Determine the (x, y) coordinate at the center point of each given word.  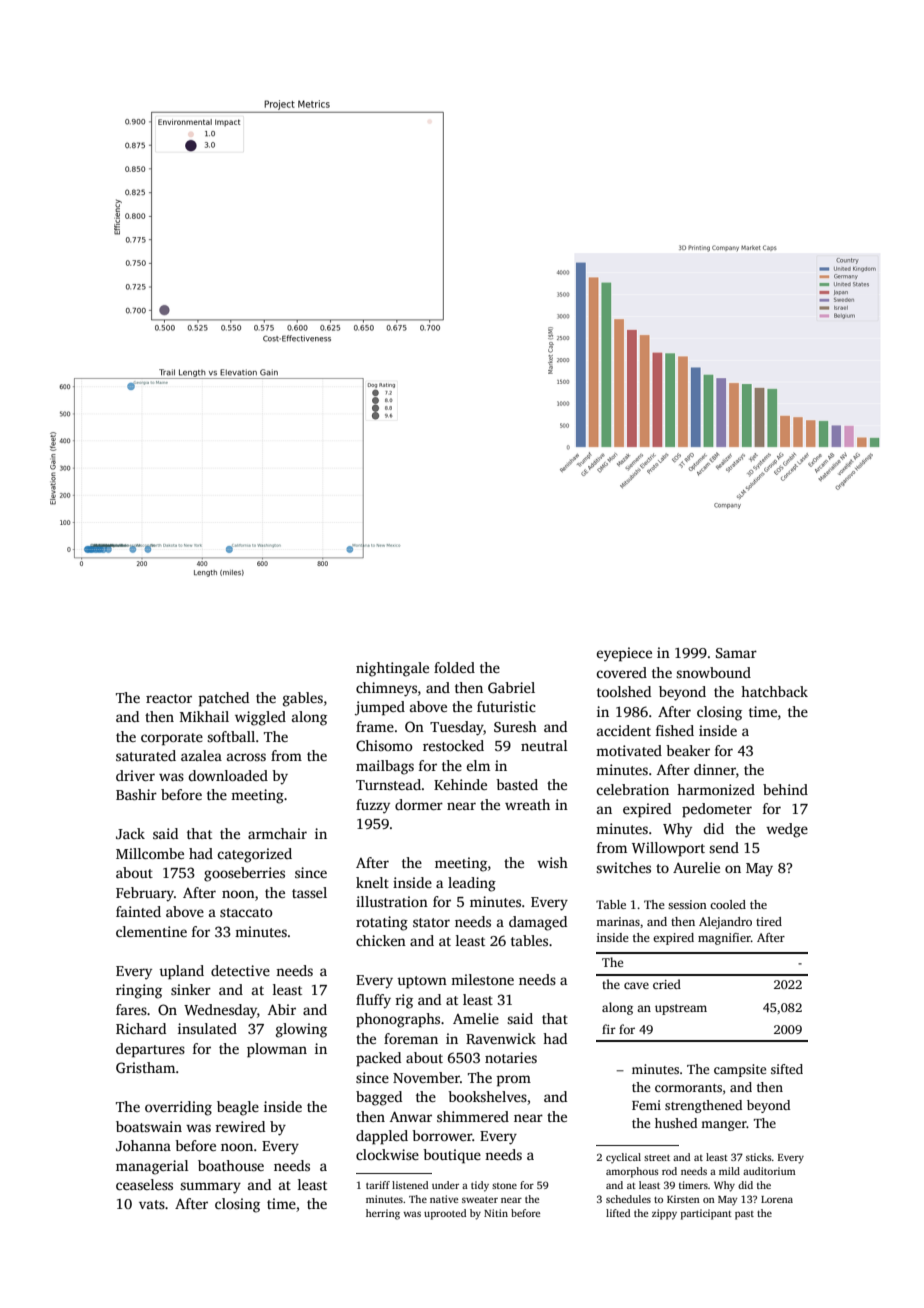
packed (378, 1059)
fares (131, 1009)
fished (675, 730)
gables (303, 699)
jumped (380, 708)
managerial (152, 1167)
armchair (277, 833)
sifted (787, 1069)
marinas (618, 921)
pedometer (717, 810)
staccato (246, 912)
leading (472, 884)
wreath (527, 804)
